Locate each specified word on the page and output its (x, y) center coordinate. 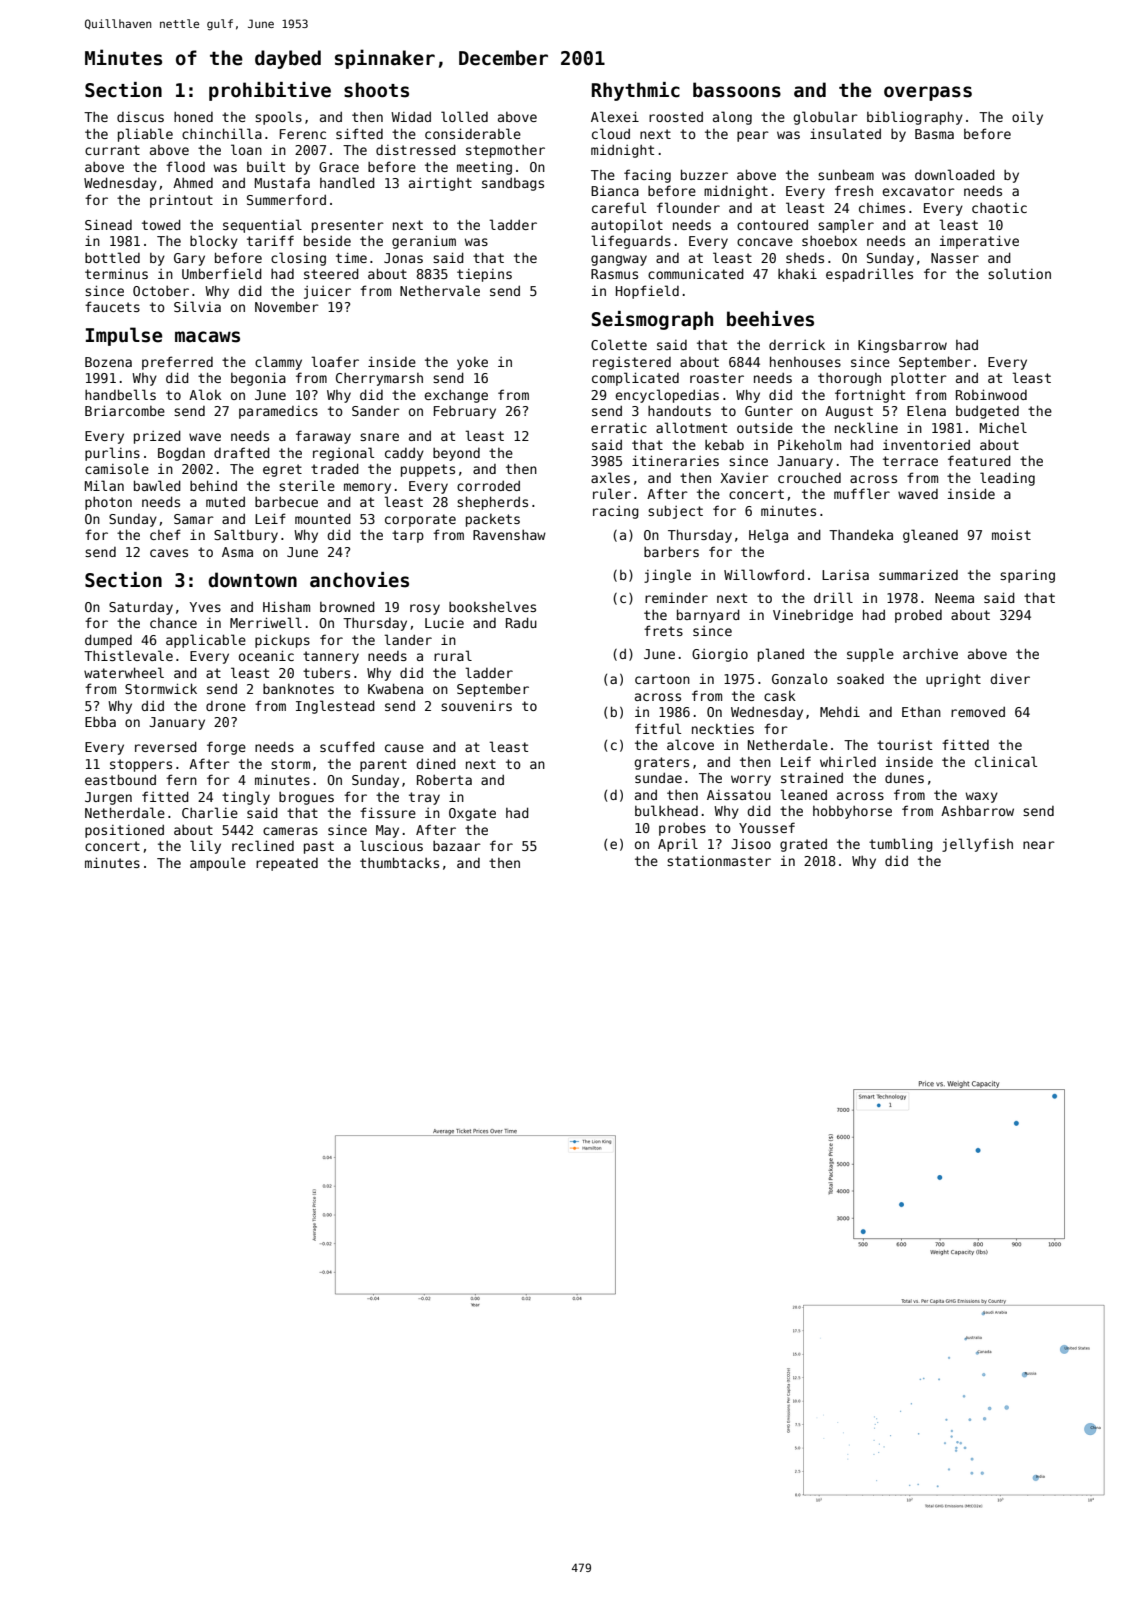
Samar (194, 519)
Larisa (845, 575)
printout (181, 201)
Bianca (615, 191)
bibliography (915, 118)
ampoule (218, 864)
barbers (671, 551)
